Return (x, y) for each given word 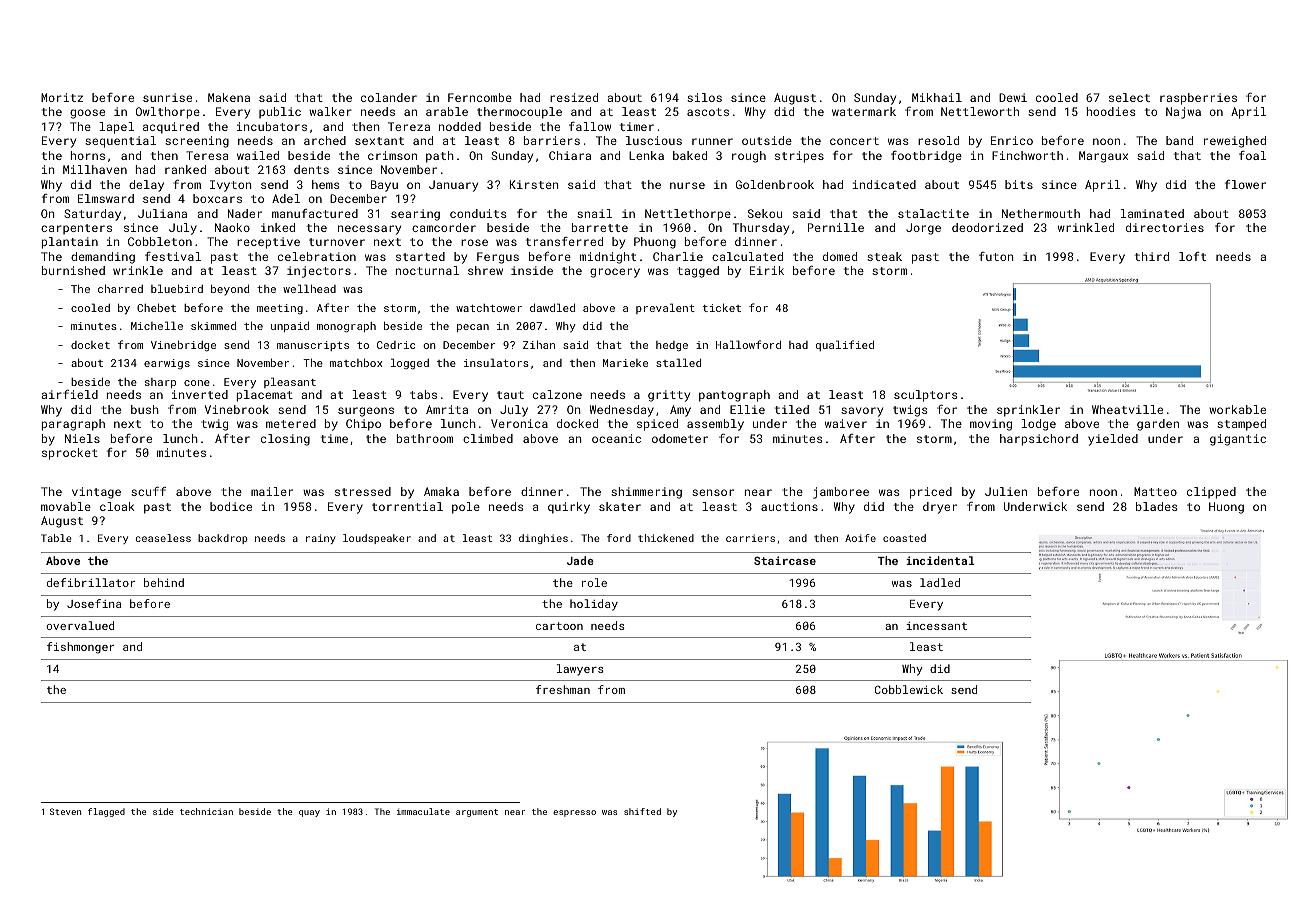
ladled (940, 582)
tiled (792, 409)
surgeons (366, 412)
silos (704, 97)
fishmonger (80, 648)
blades (1156, 506)
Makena (229, 97)
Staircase (785, 560)
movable (66, 506)
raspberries (1198, 99)
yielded (1113, 440)
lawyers (580, 670)
